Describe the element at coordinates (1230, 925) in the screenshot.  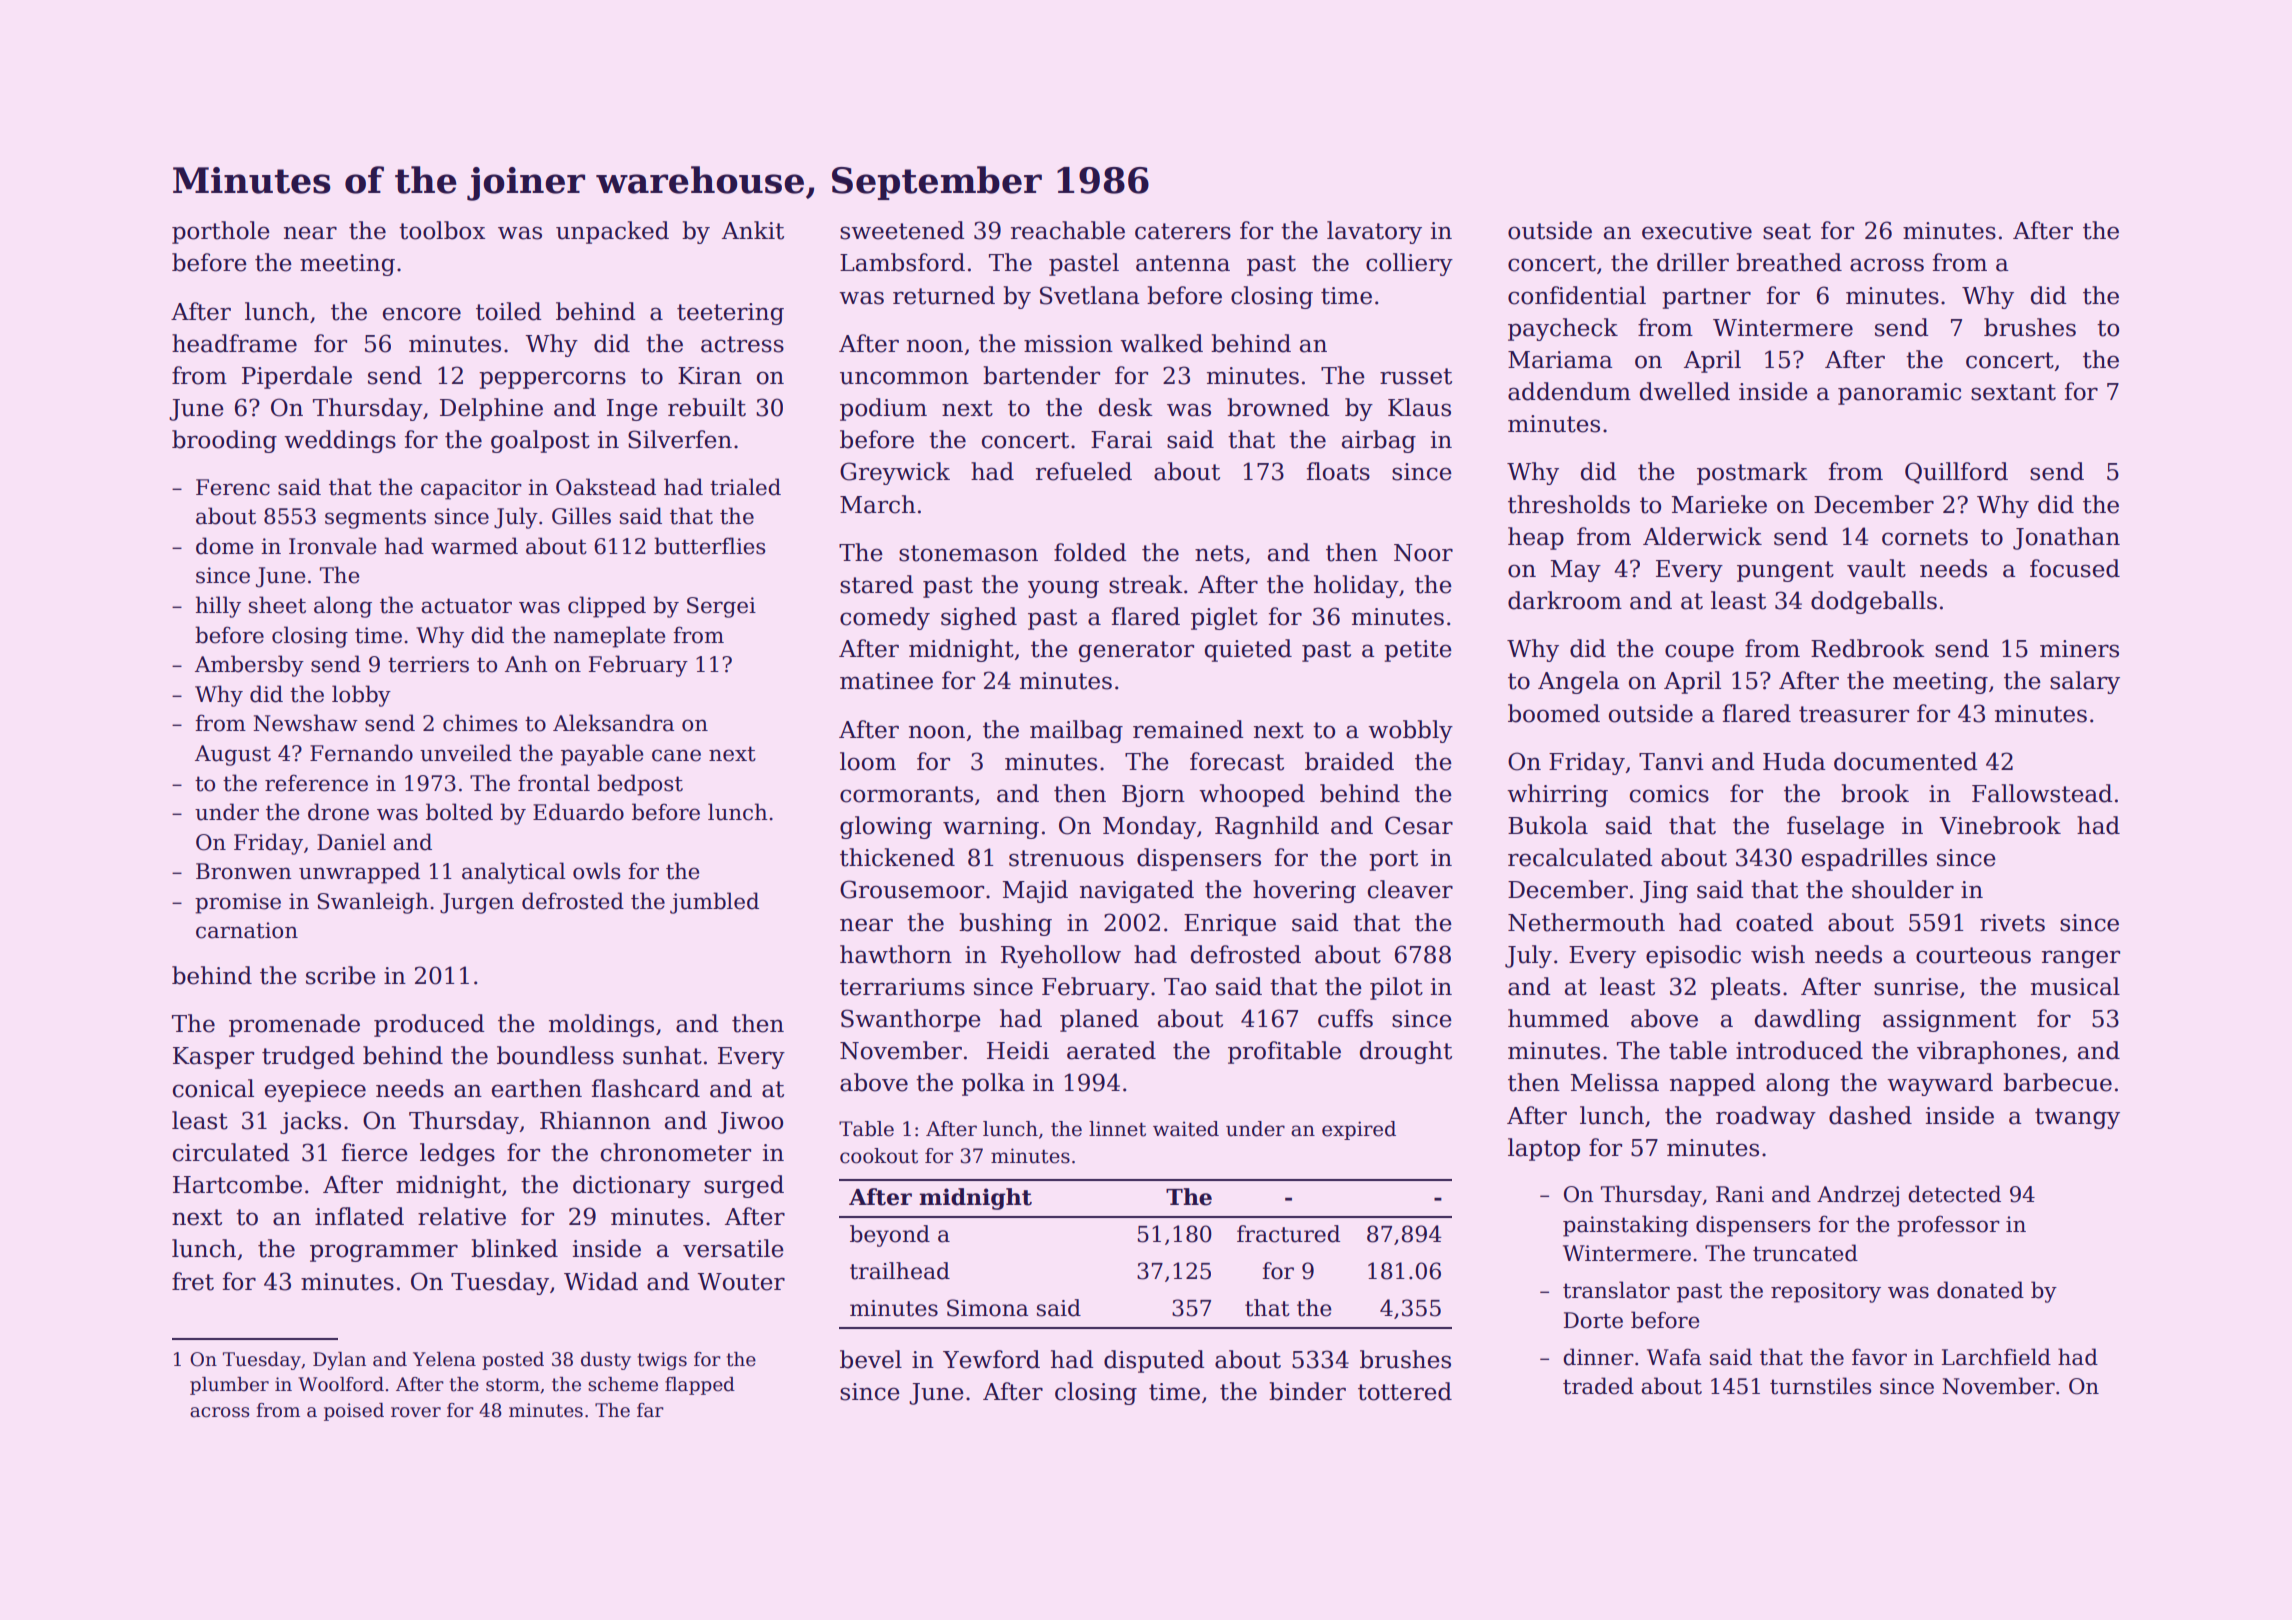
I see `Enrique` at that location.
